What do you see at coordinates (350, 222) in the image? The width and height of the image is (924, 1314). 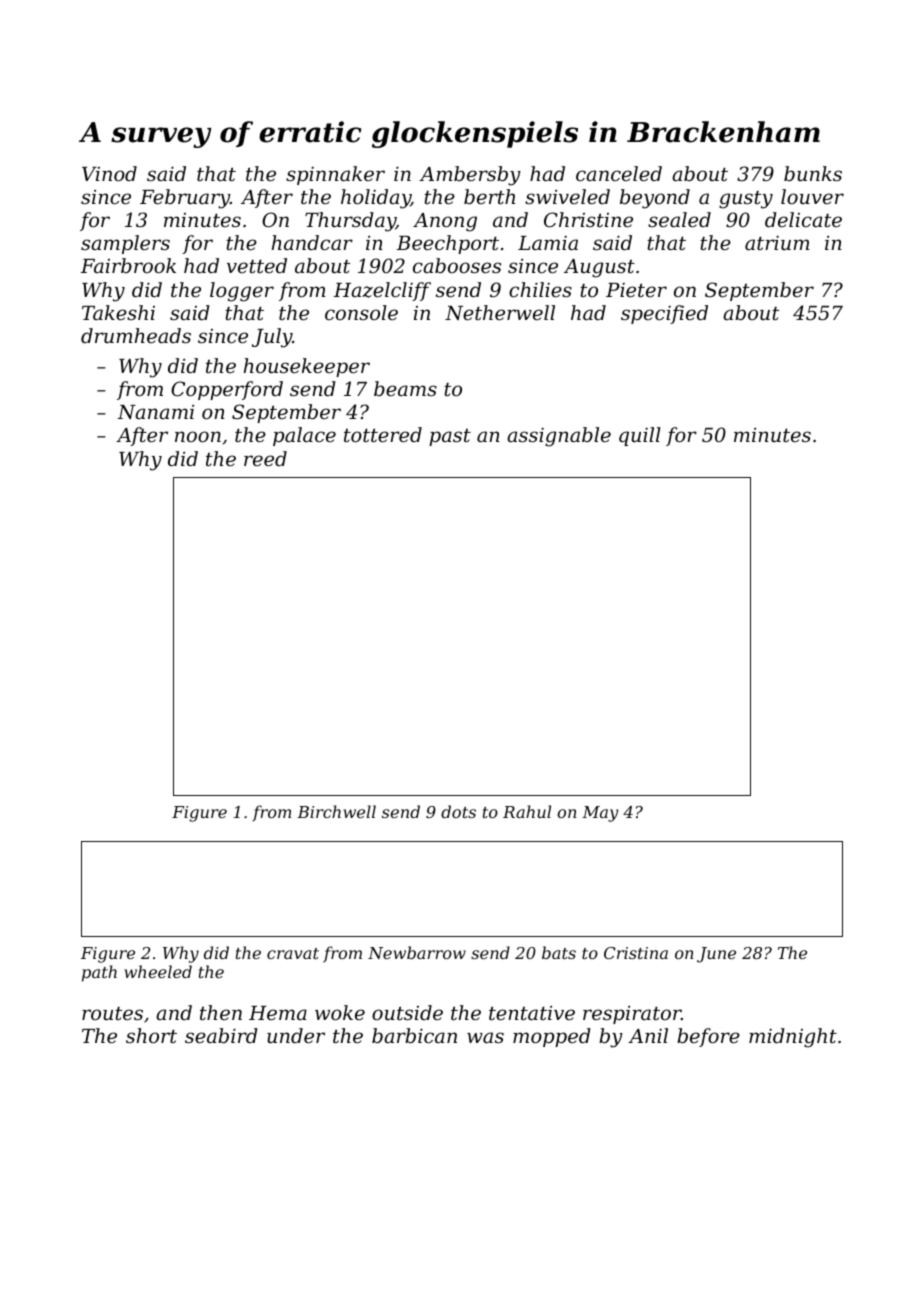 I see `Thursday` at bounding box center [350, 222].
